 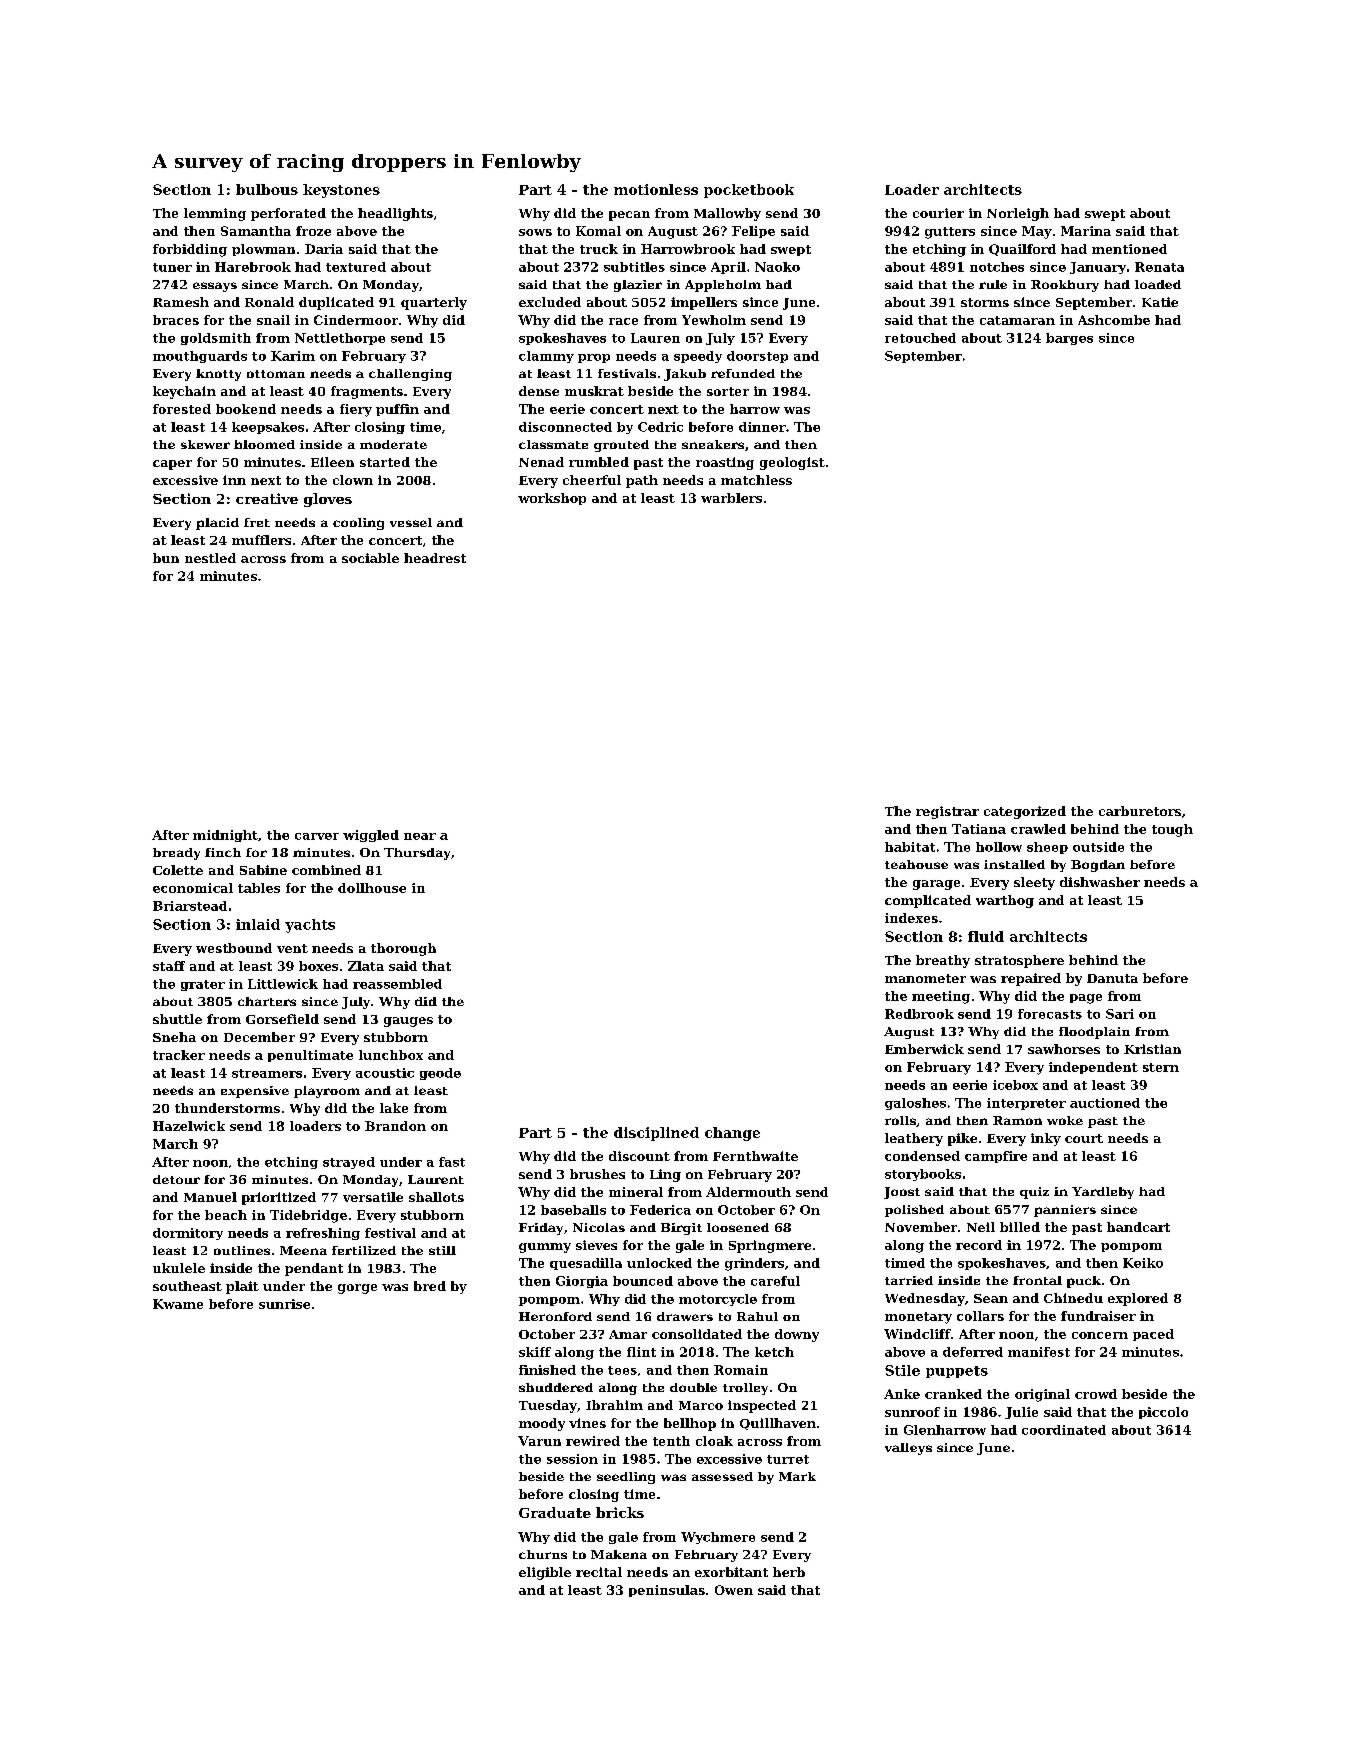 I want to click on pocketbook, so click(x=749, y=191).
